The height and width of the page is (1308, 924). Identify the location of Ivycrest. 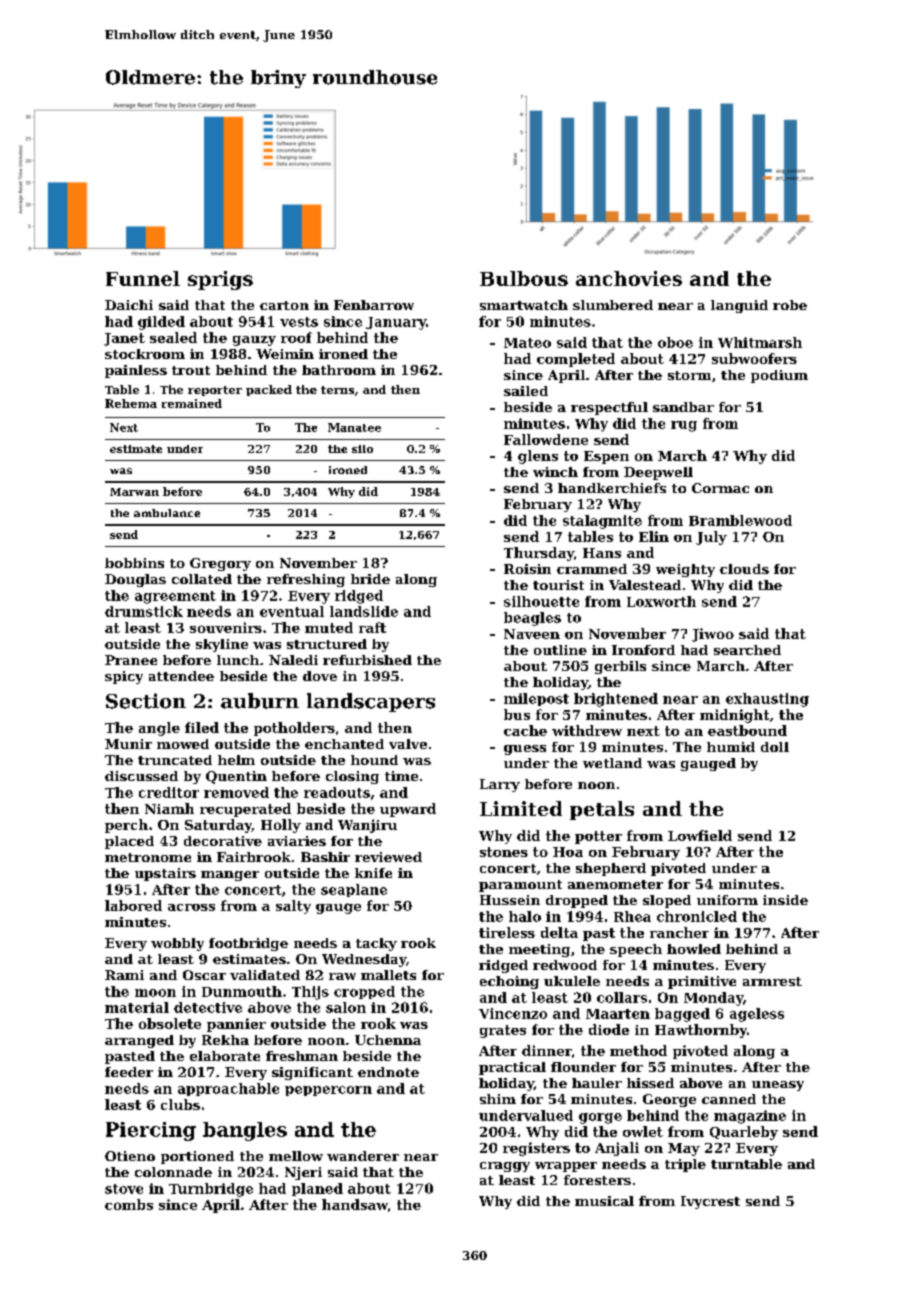
(710, 1202).
